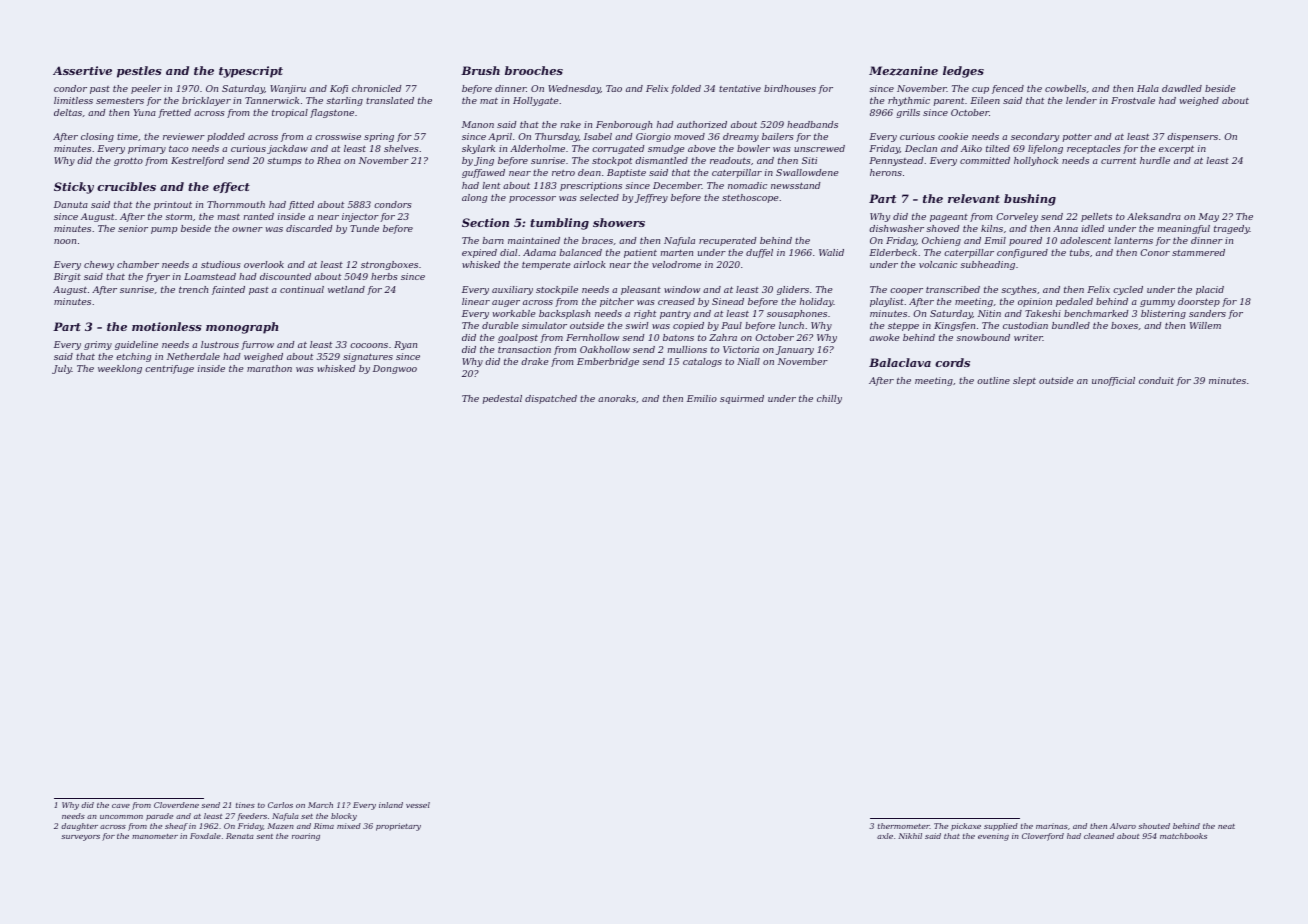 The height and width of the page is (924, 1308). I want to click on brooches, so click(534, 70).
